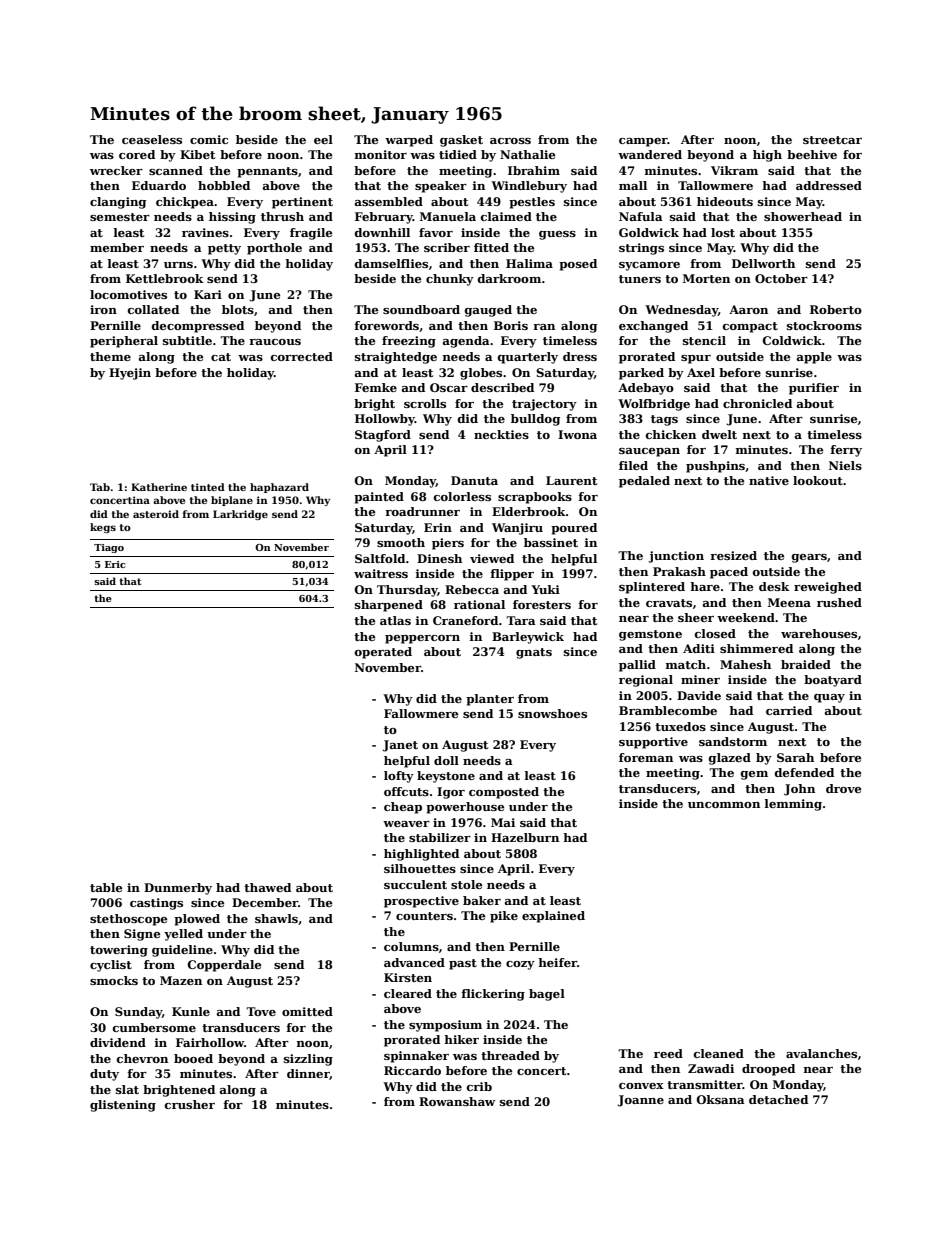 This screenshot has height=1233, width=952. Describe the element at coordinates (302, 356) in the screenshot. I see `corrected` at that location.
